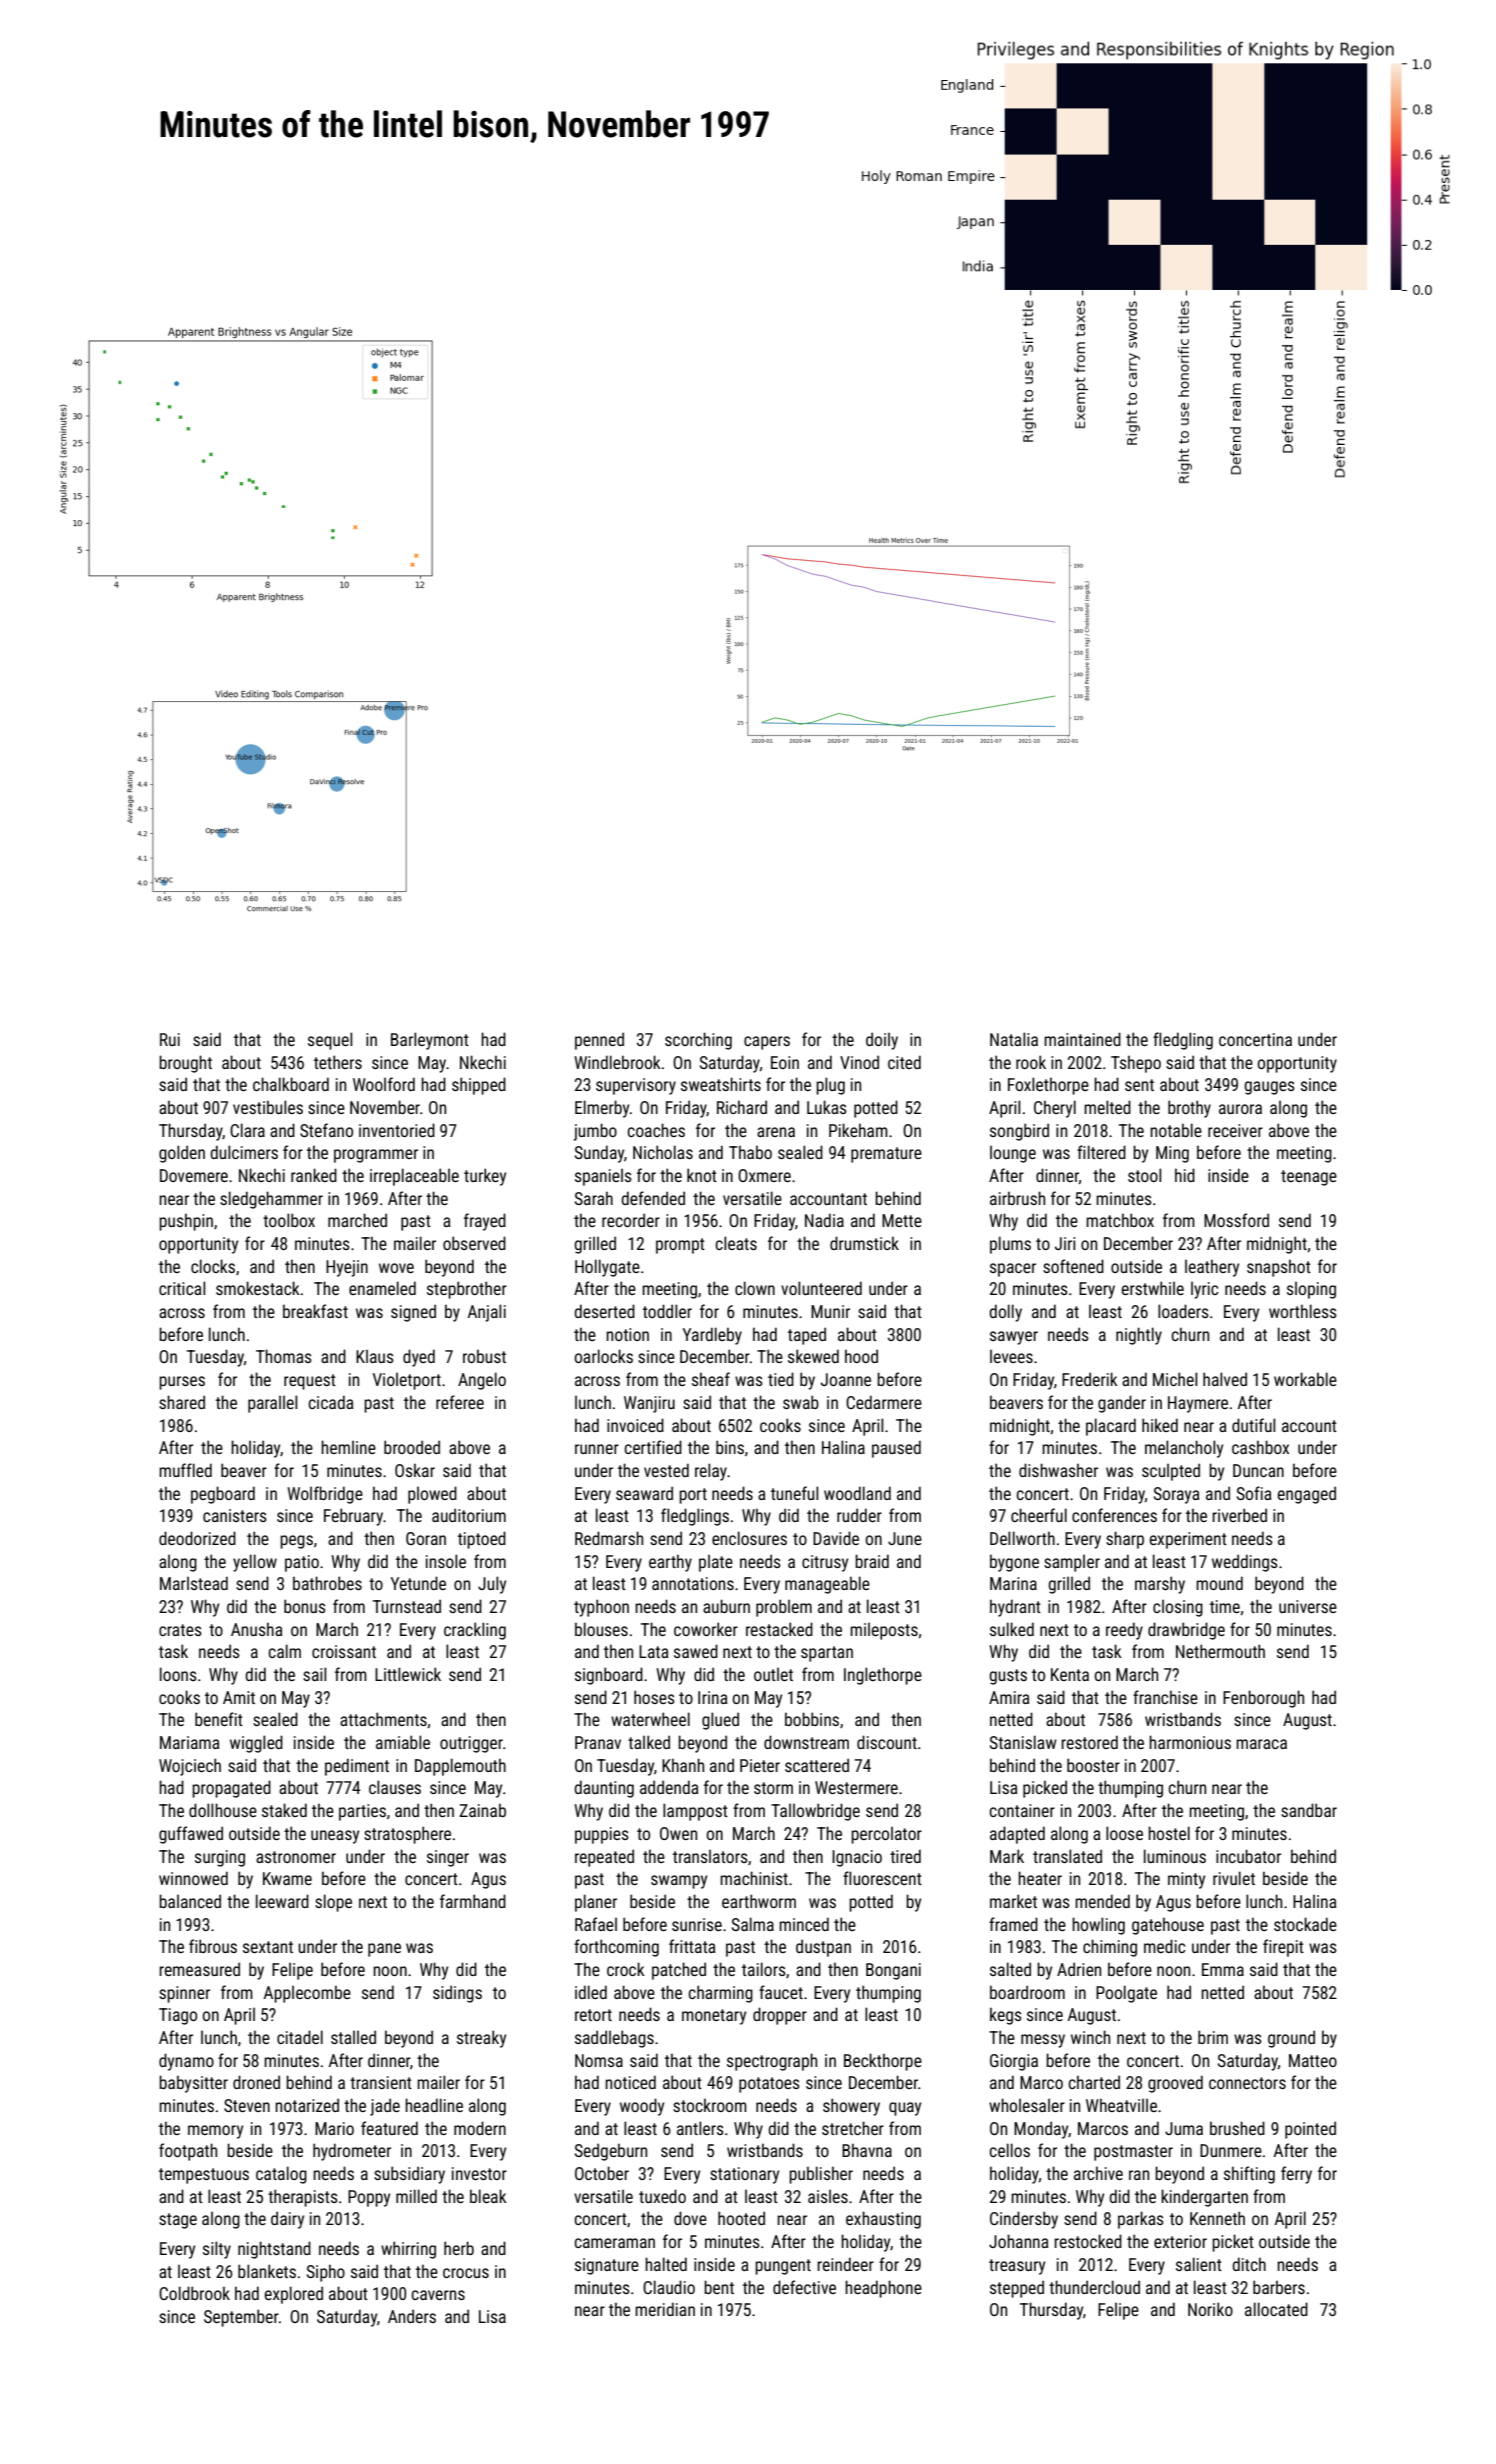  I want to click on bathrobes, so click(327, 1583).
